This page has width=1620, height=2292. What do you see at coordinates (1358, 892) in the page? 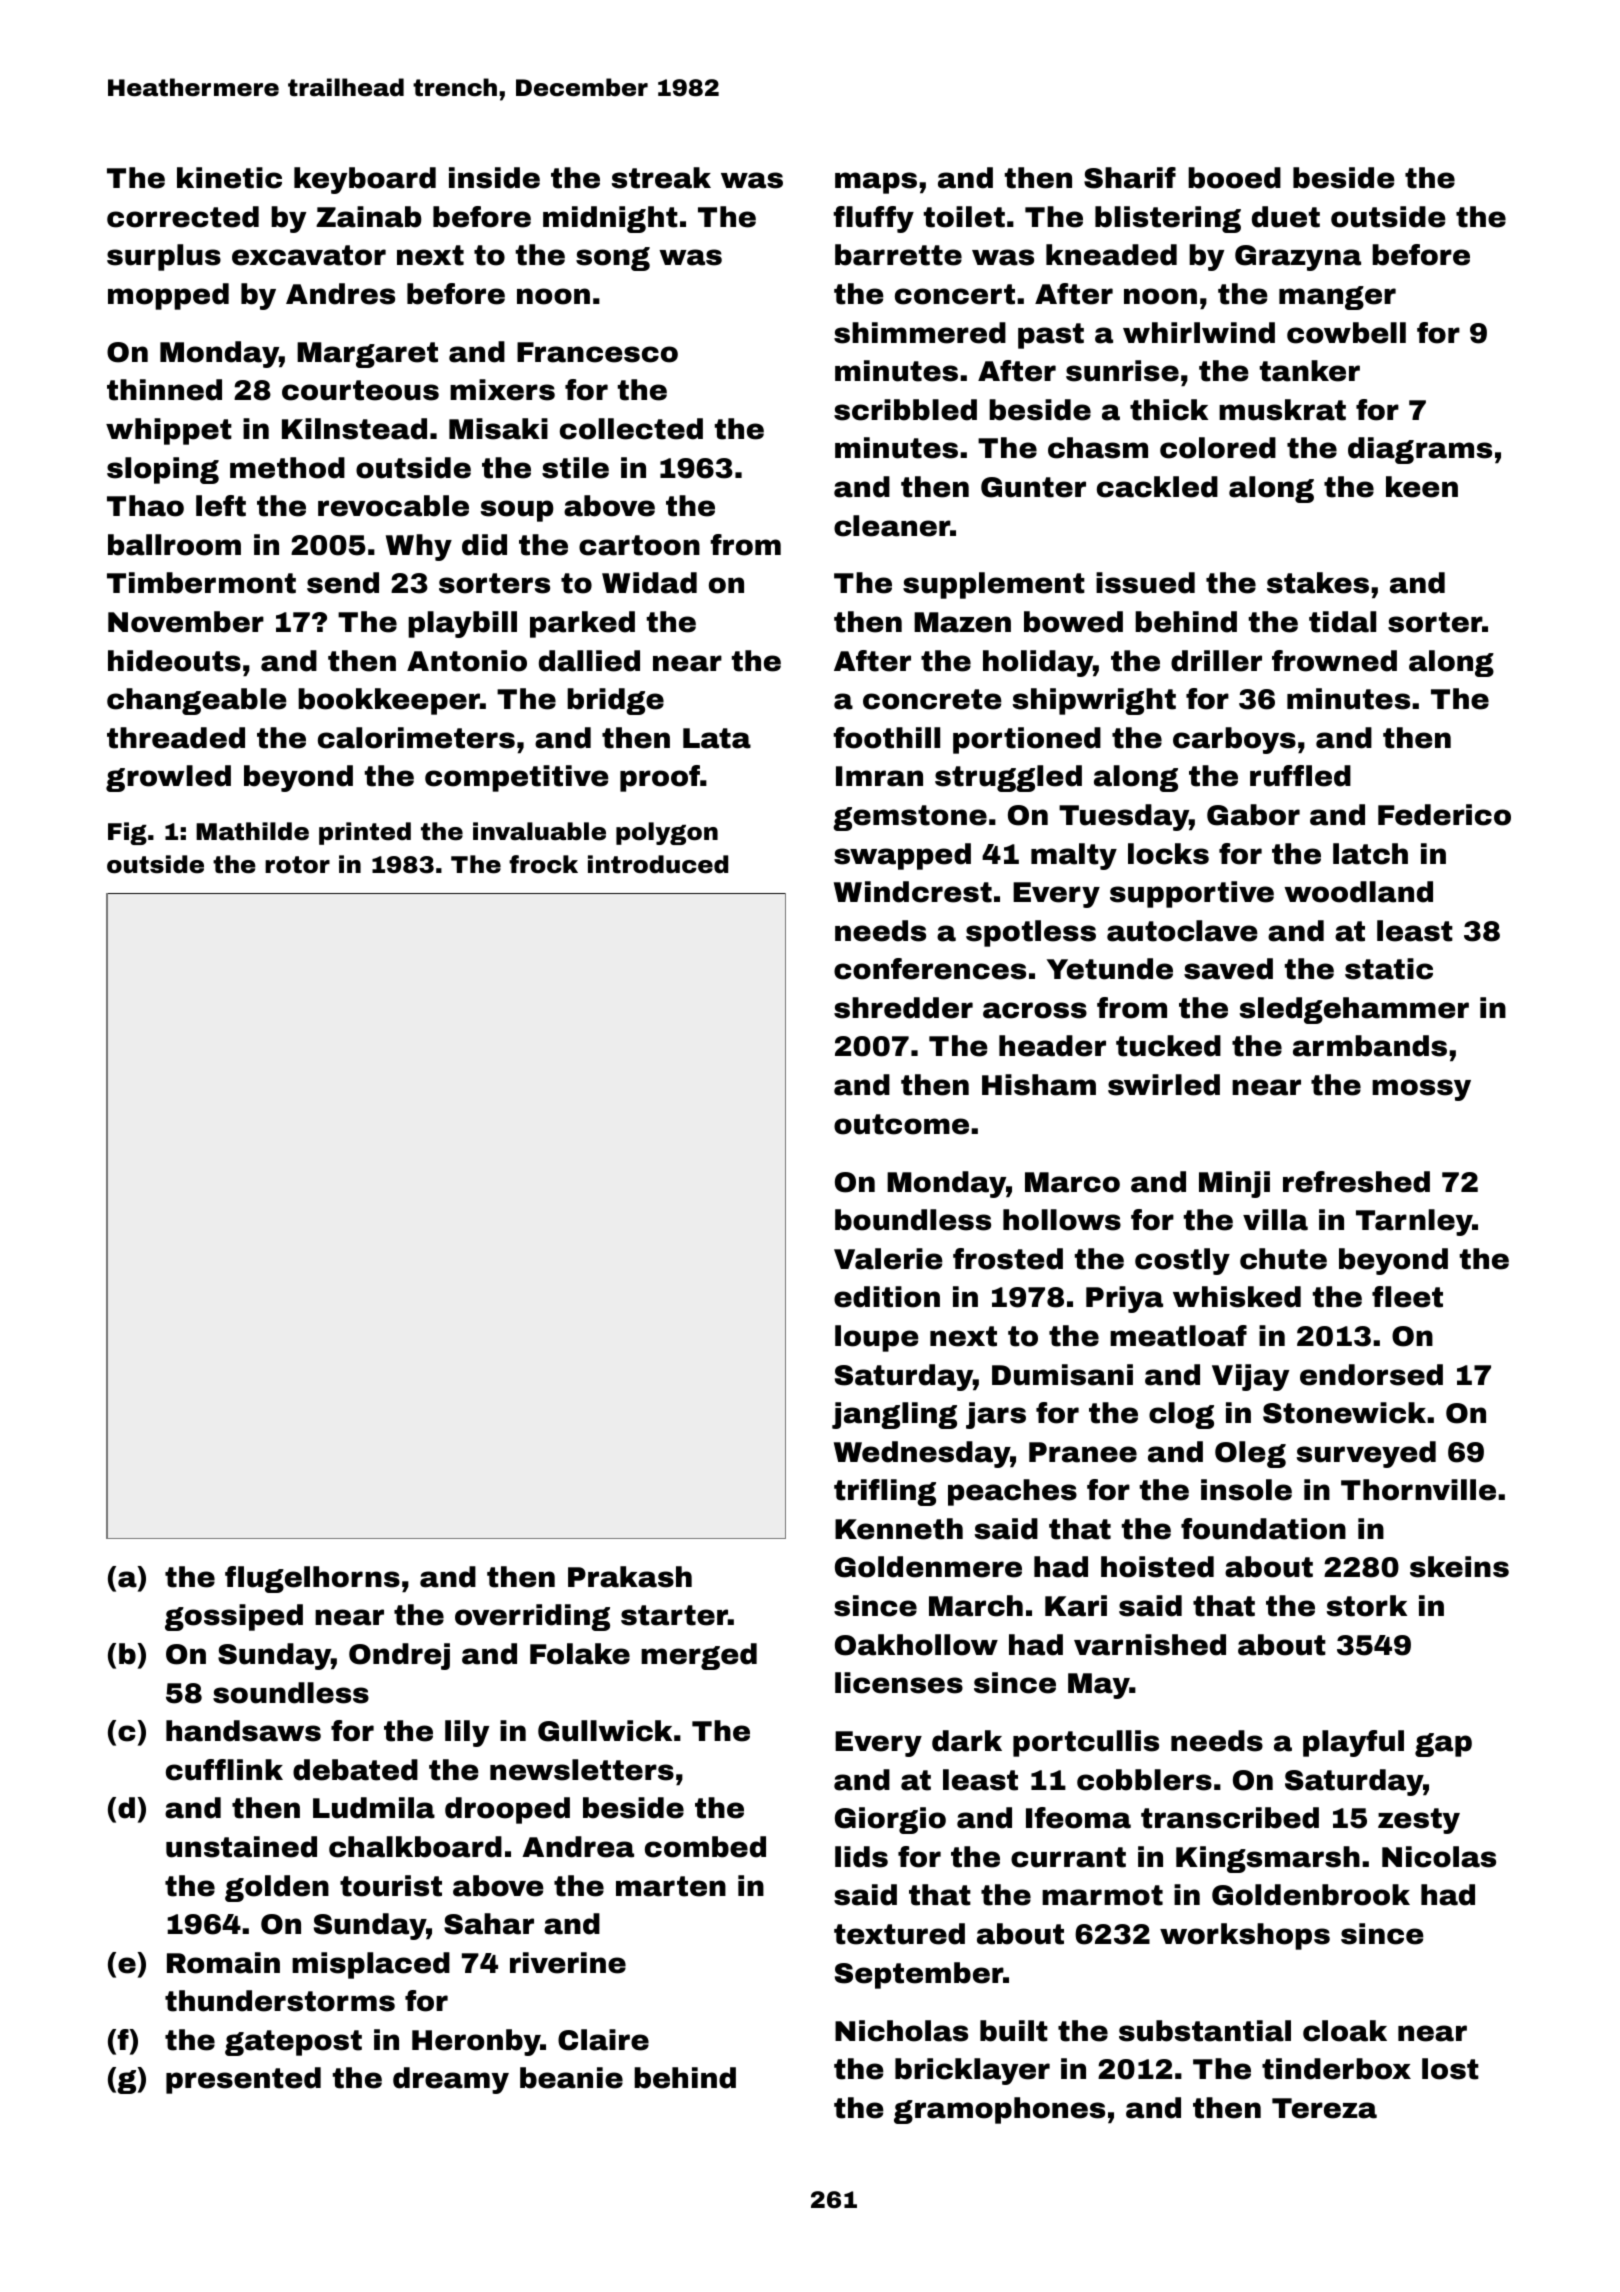
I see `woodland` at bounding box center [1358, 892].
